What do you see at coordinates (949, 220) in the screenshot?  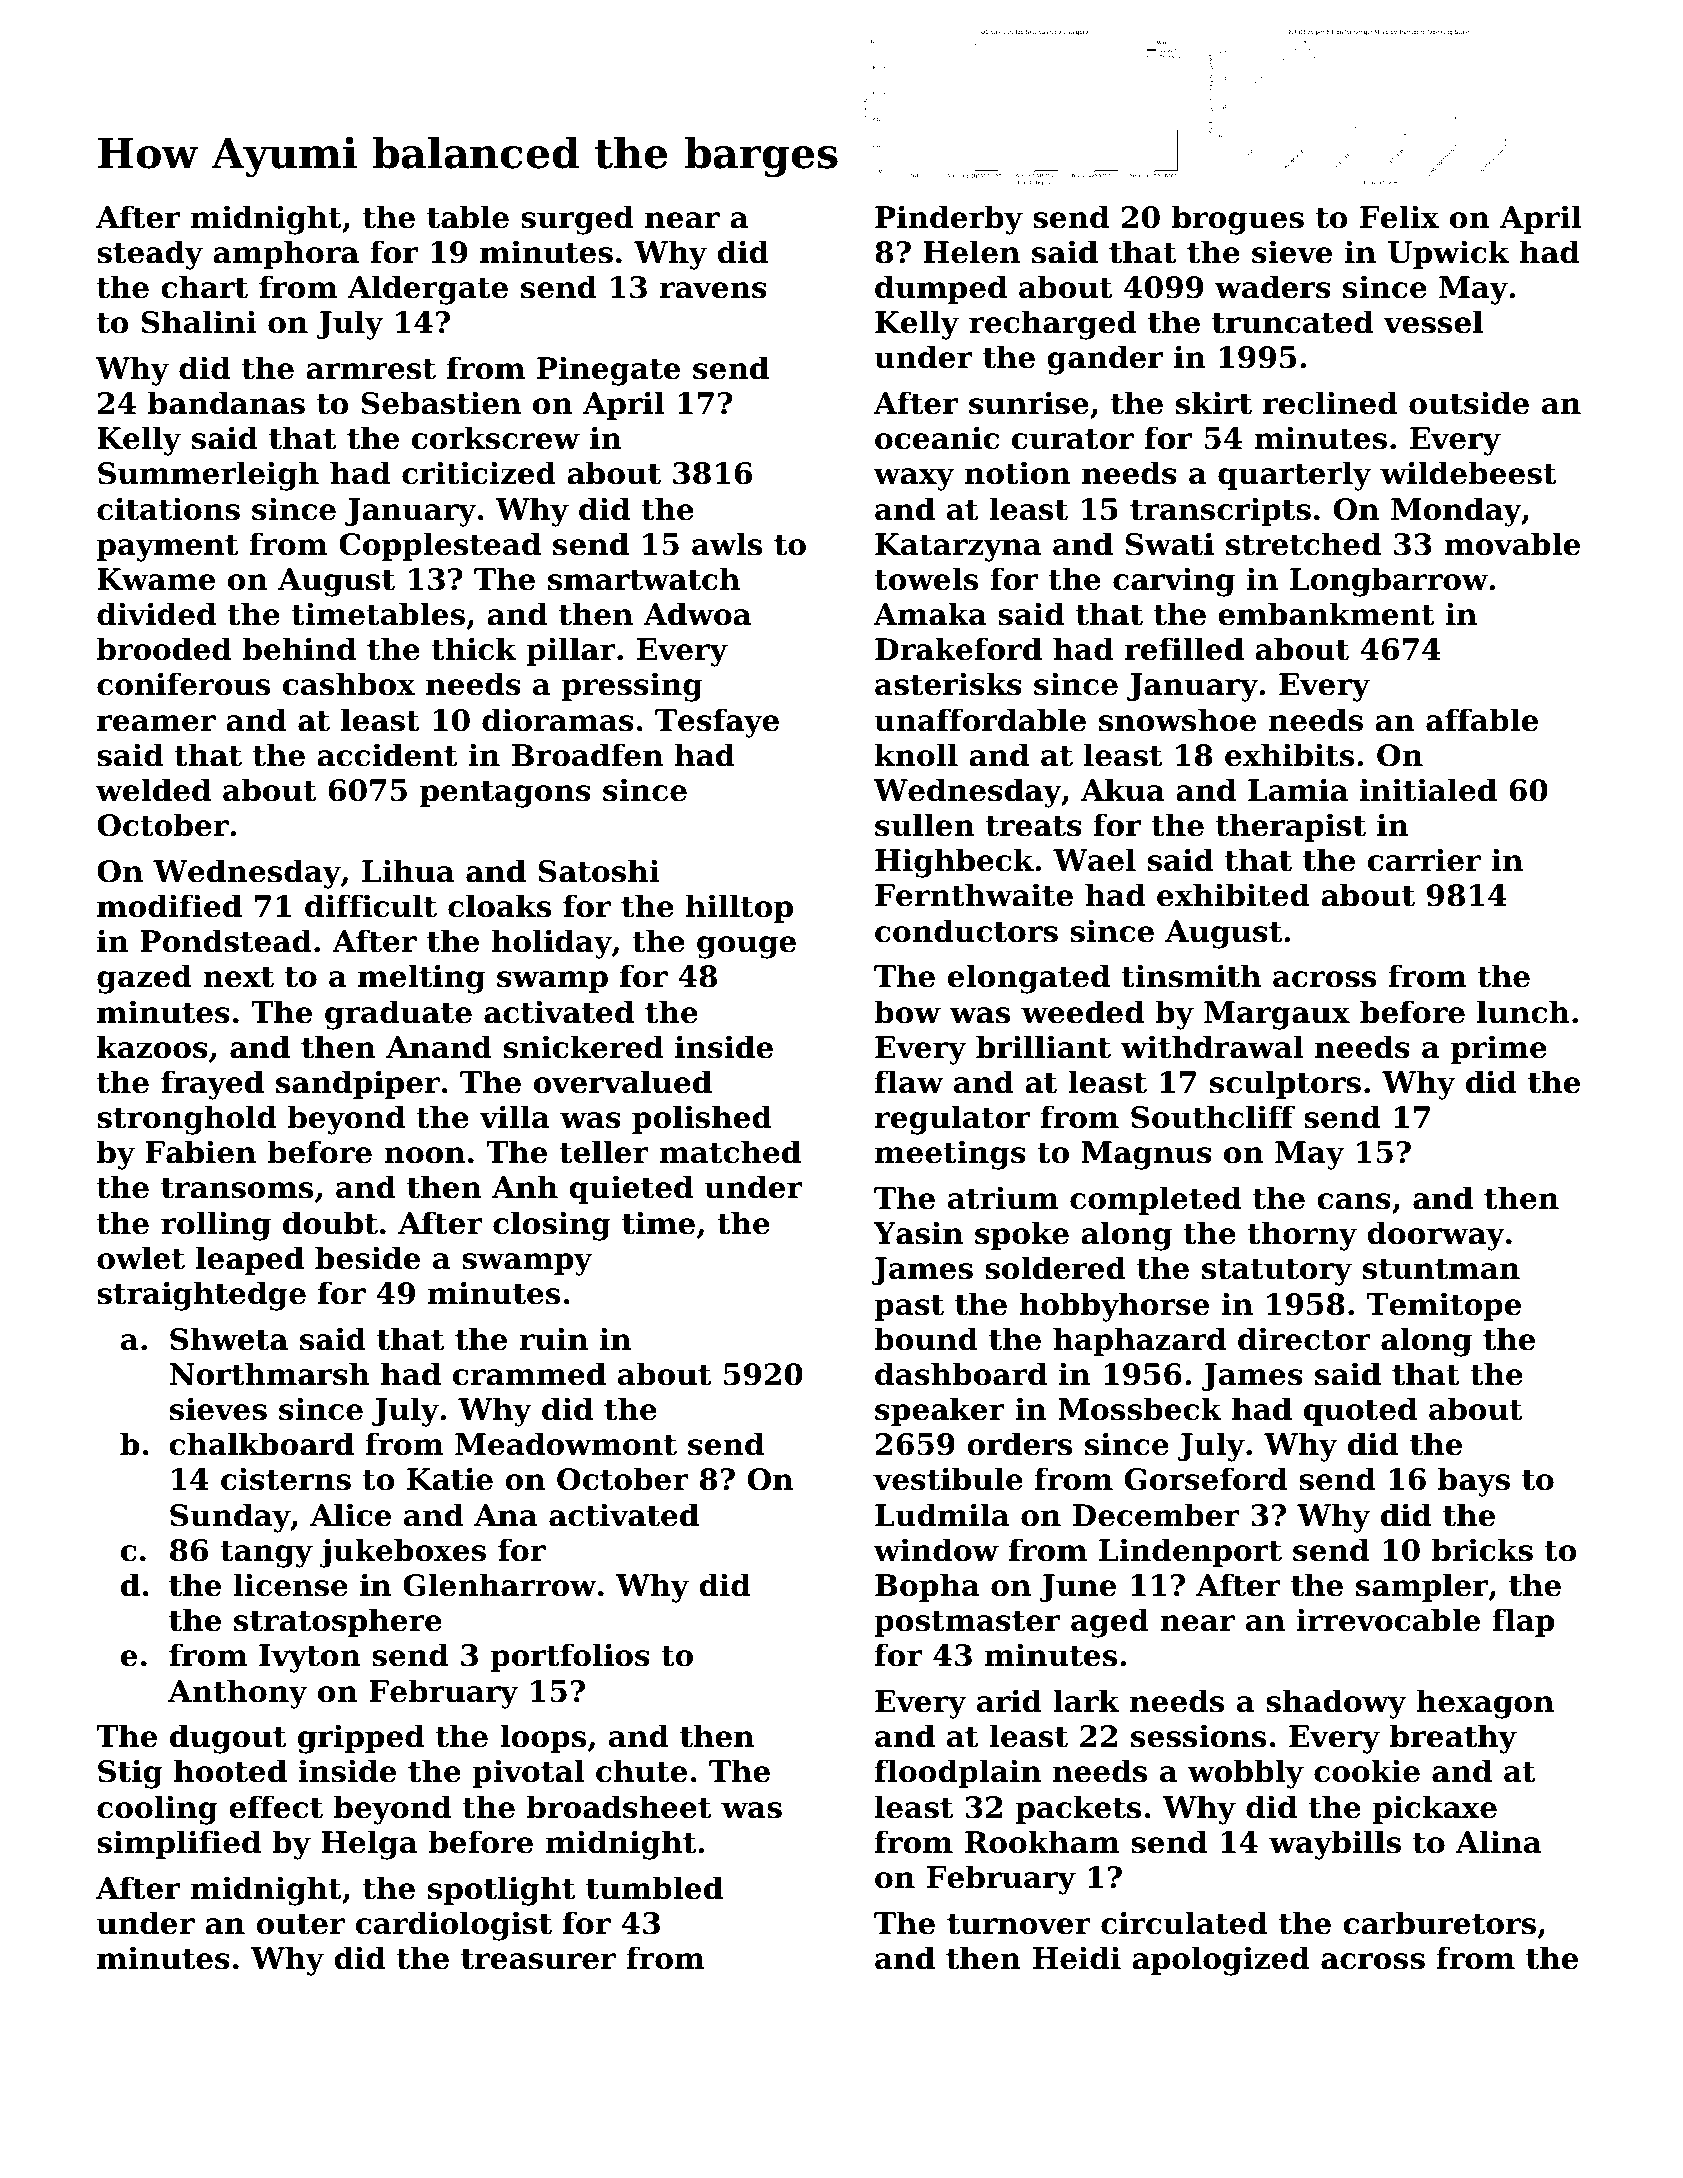 I see `Pinderby` at bounding box center [949, 220].
